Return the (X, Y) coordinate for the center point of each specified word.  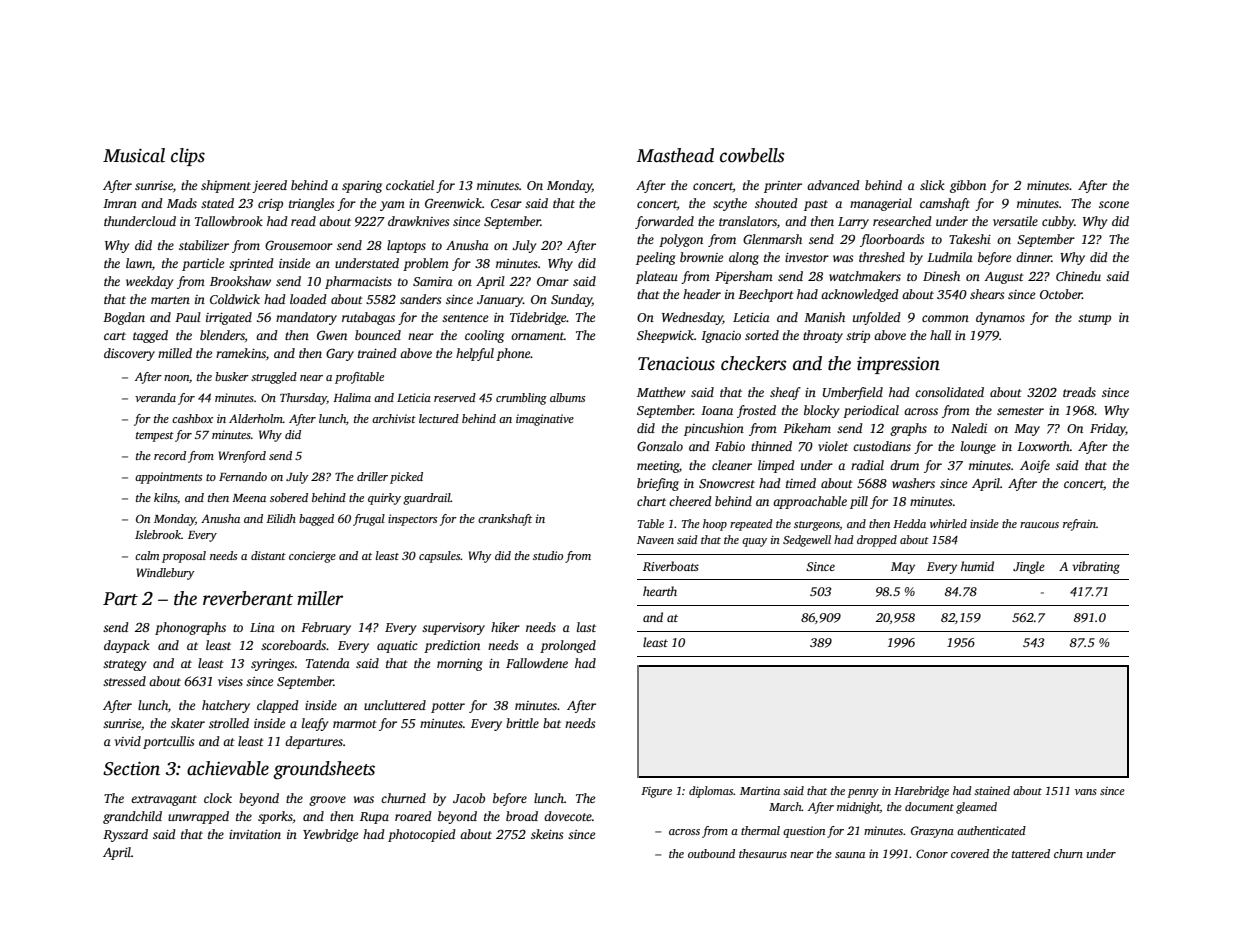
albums (567, 397)
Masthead (675, 155)
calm (147, 555)
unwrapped (198, 817)
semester (1020, 411)
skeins (547, 834)
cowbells (752, 155)
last (586, 627)
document (929, 806)
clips (188, 157)
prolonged (568, 646)
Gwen (332, 335)
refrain (1079, 525)
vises (230, 681)
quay (754, 542)
